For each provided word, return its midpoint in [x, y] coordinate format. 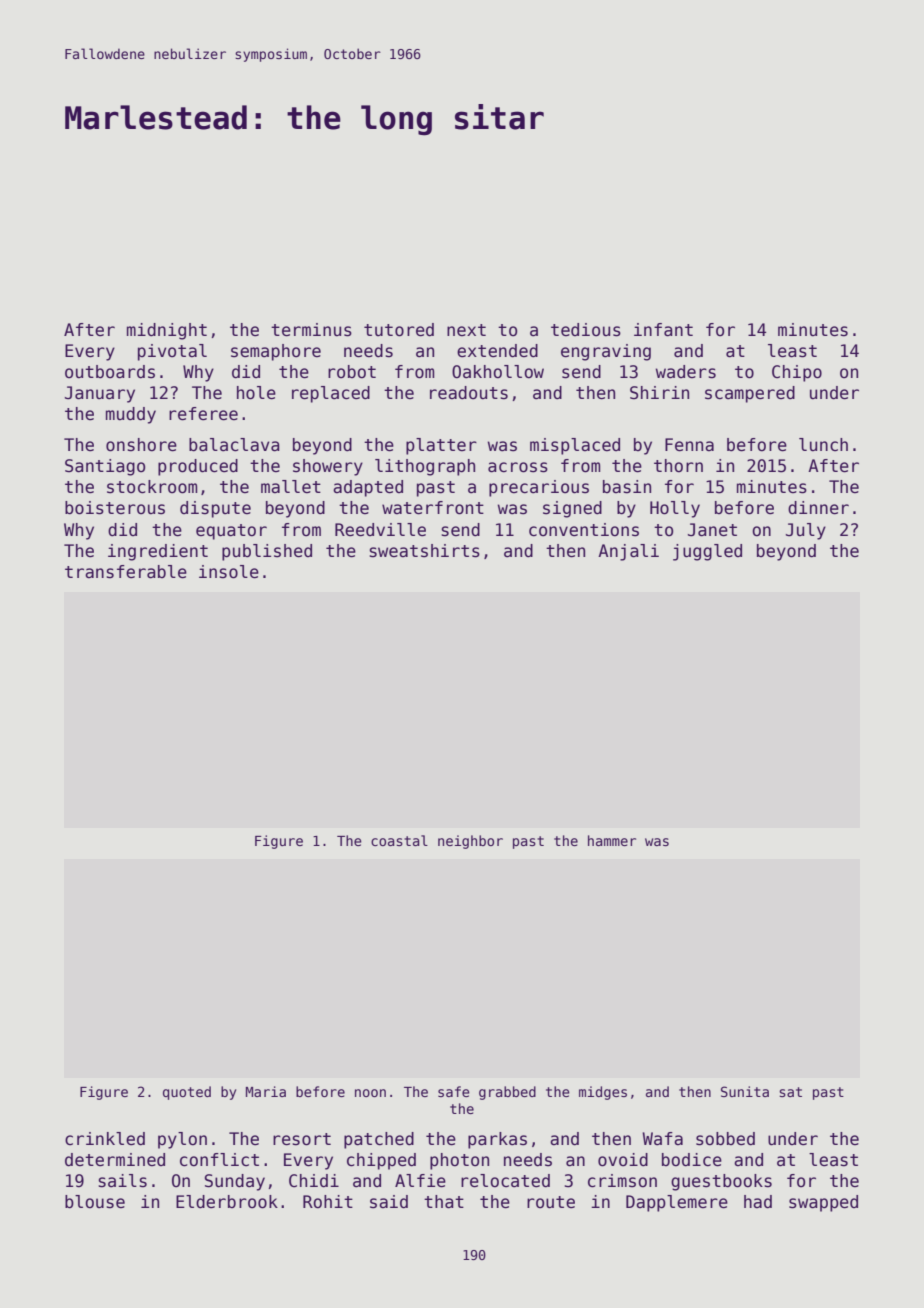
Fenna [689, 445]
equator [231, 532]
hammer [612, 840]
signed [572, 509]
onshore [141, 445]
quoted [187, 1093]
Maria [266, 1091]
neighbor [470, 842]
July [806, 531]
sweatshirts [424, 551]
